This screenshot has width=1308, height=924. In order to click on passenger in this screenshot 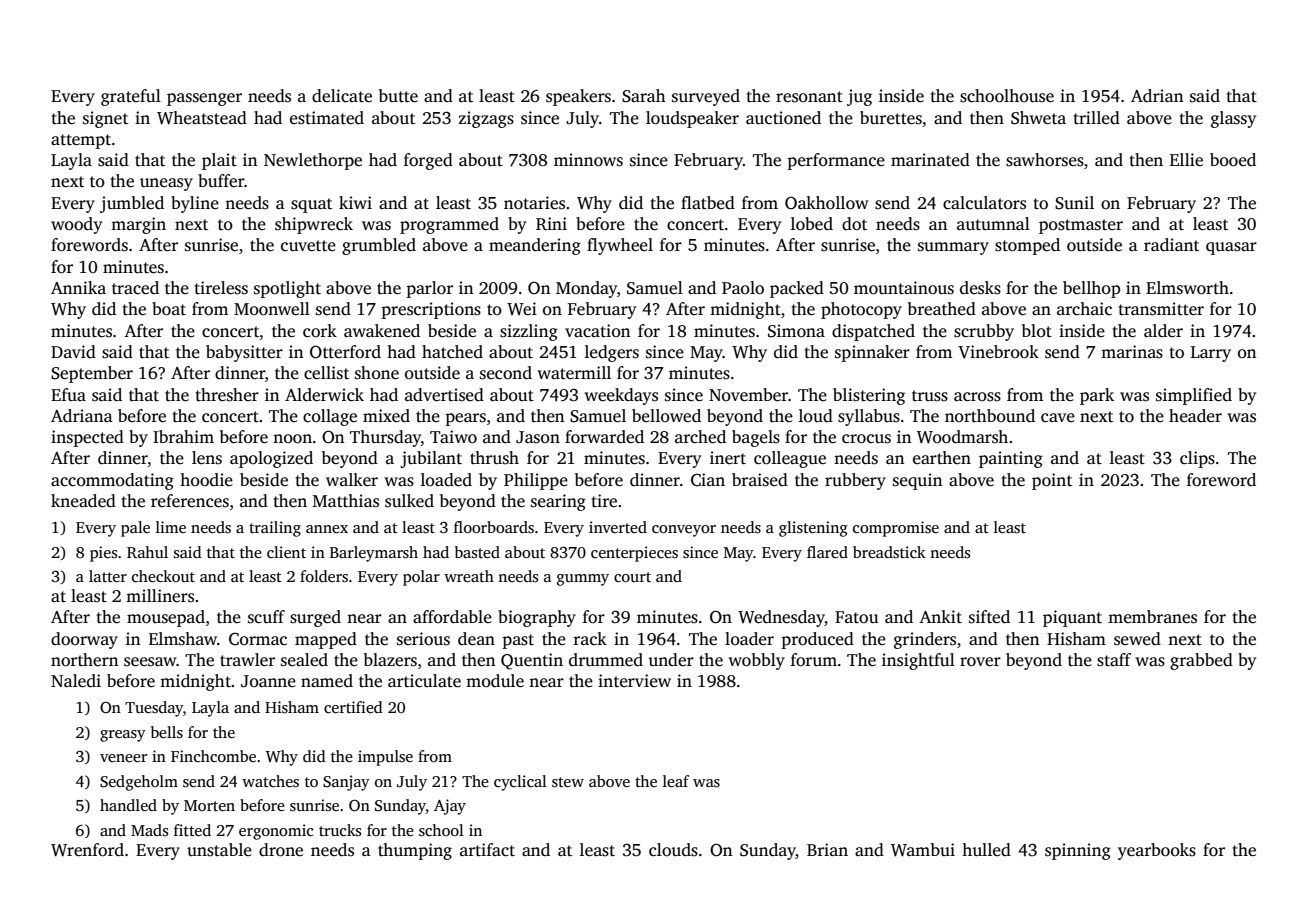, I will do `click(204, 99)`.
